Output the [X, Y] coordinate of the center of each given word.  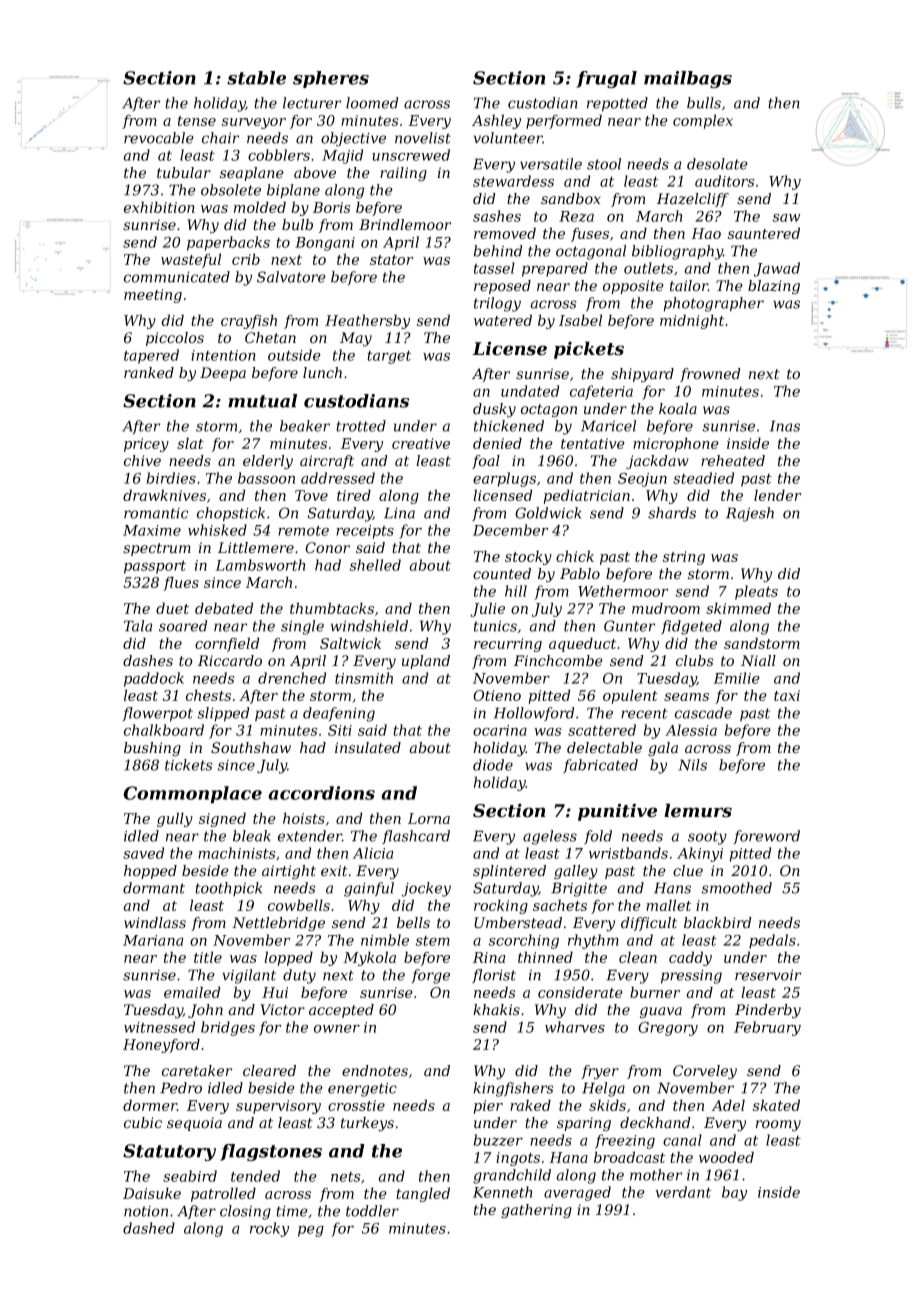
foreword [766, 837]
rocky [269, 1229]
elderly [268, 462]
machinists [236, 853]
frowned [710, 375]
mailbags [688, 79]
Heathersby [367, 321]
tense [197, 121]
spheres [331, 79]
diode [493, 765]
